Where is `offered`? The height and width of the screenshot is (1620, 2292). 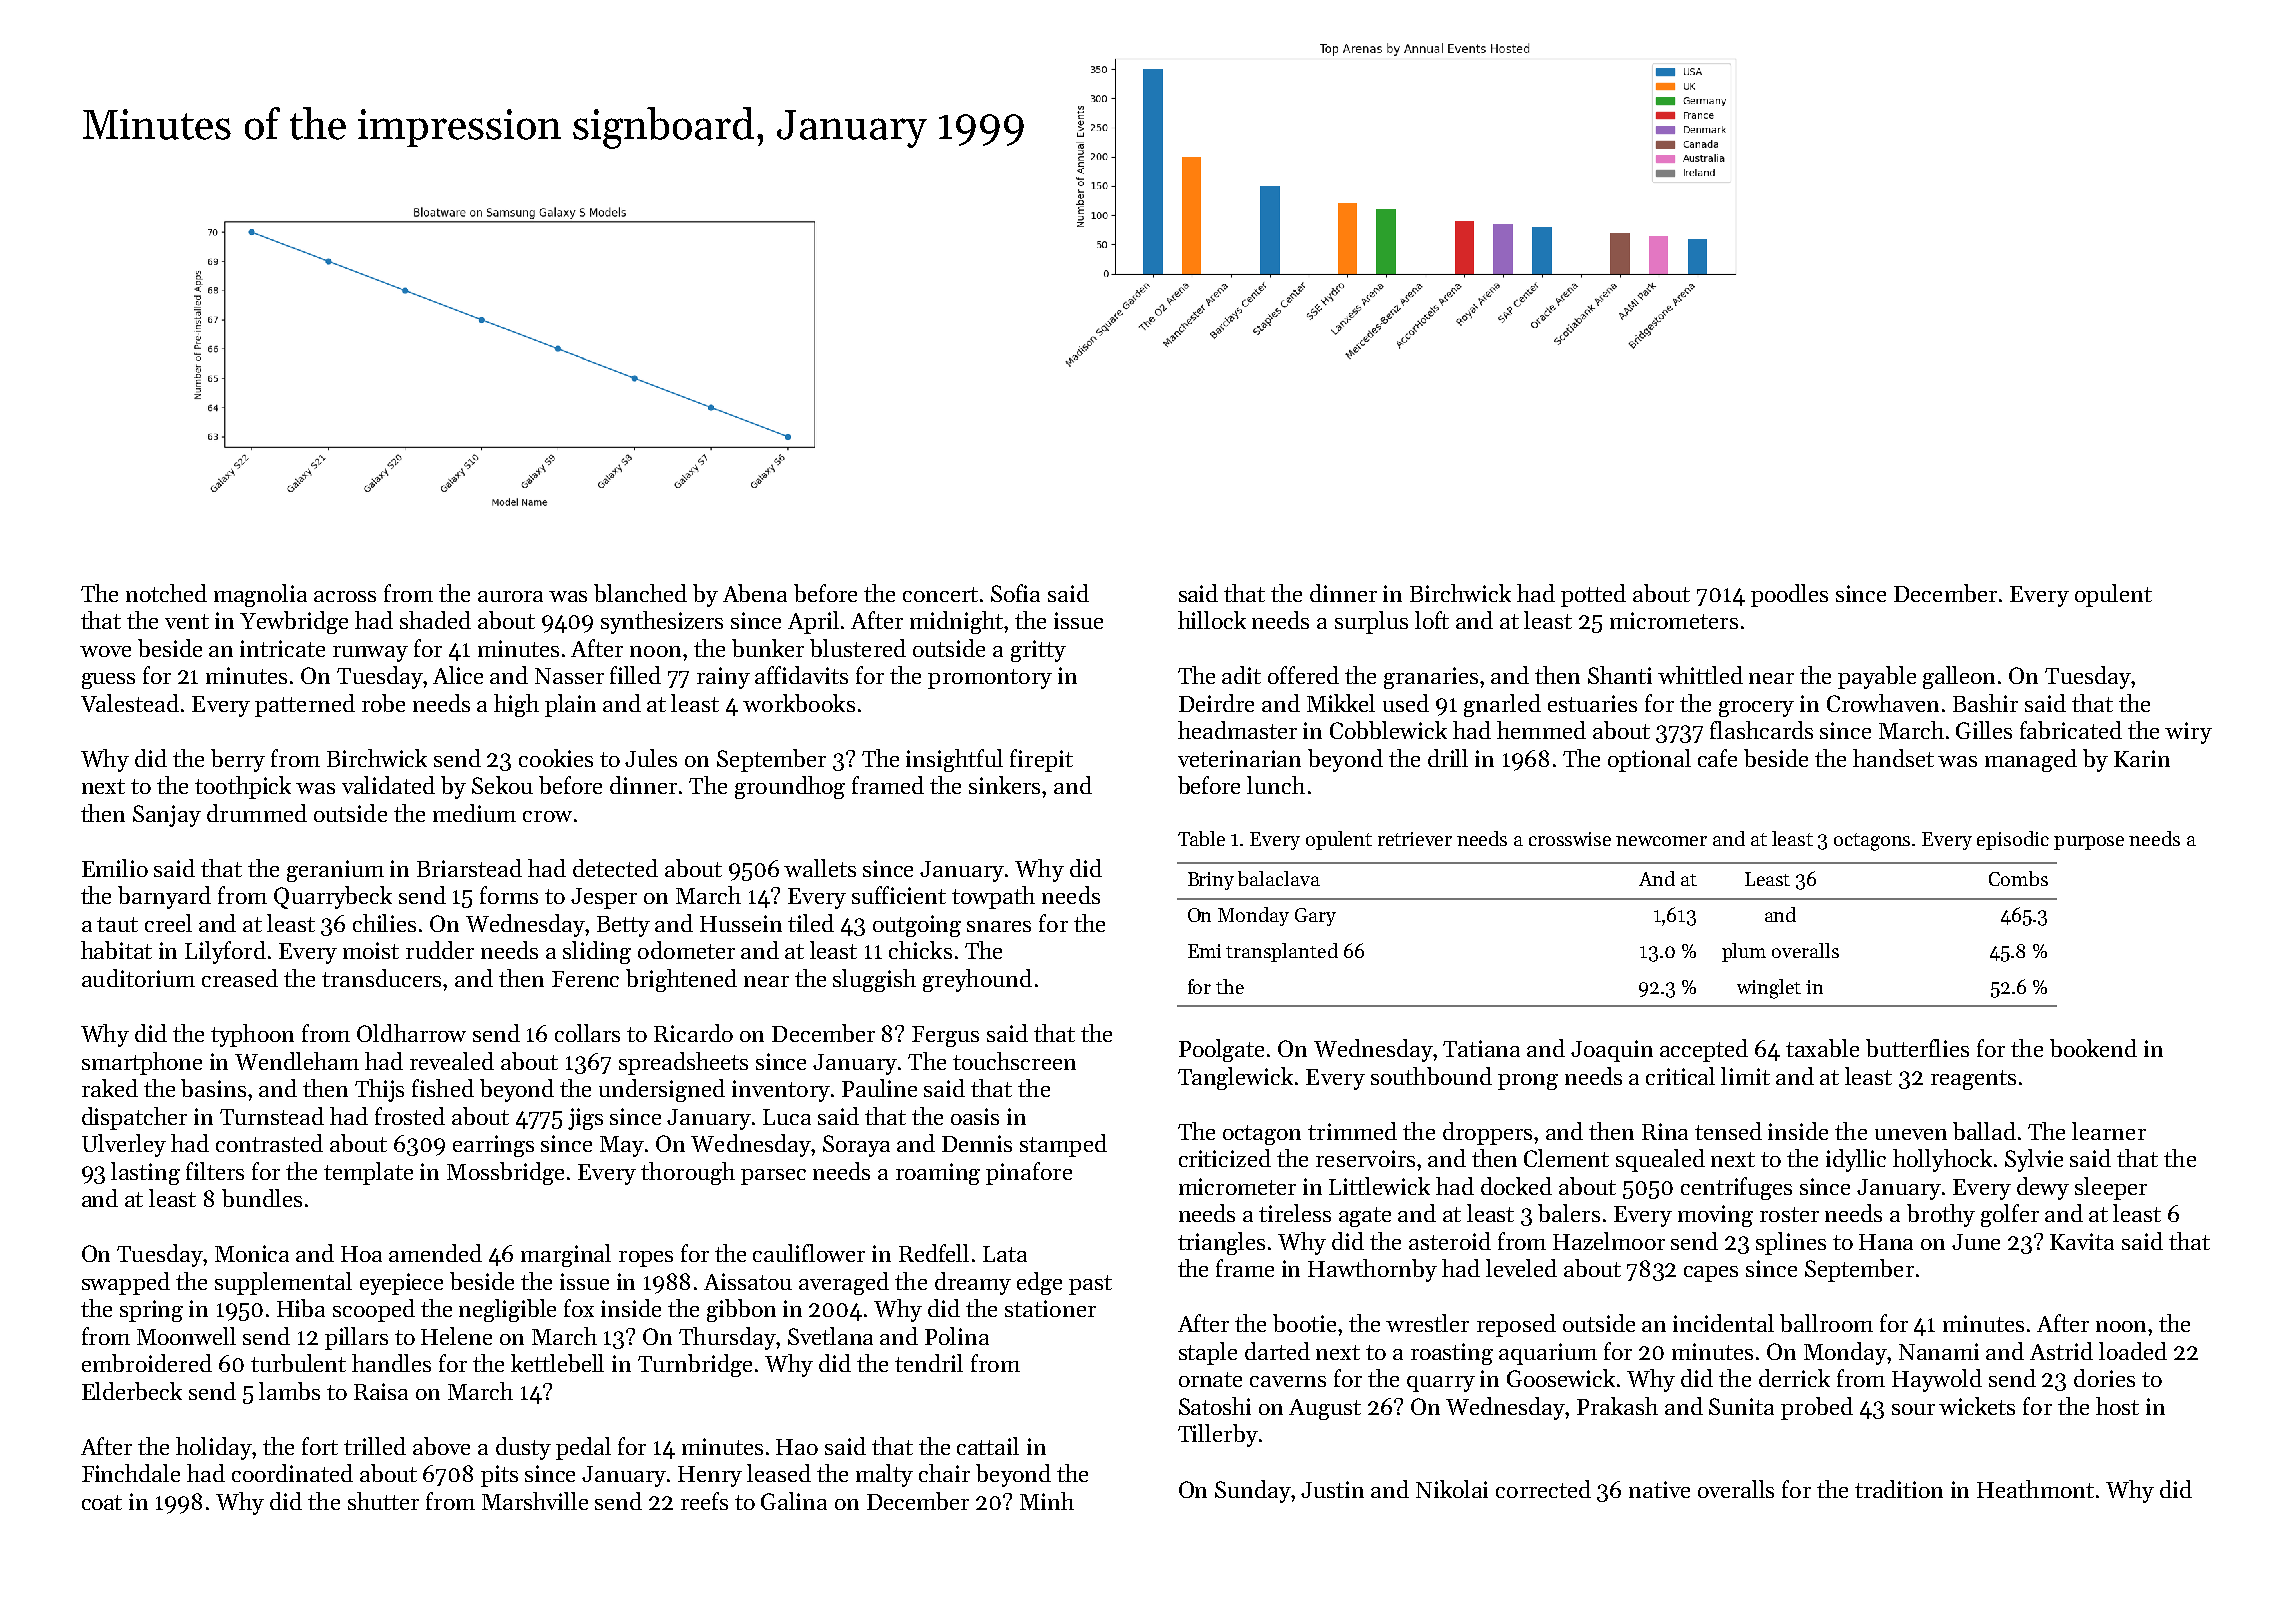 offered is located at coordinates (1303, 675).
